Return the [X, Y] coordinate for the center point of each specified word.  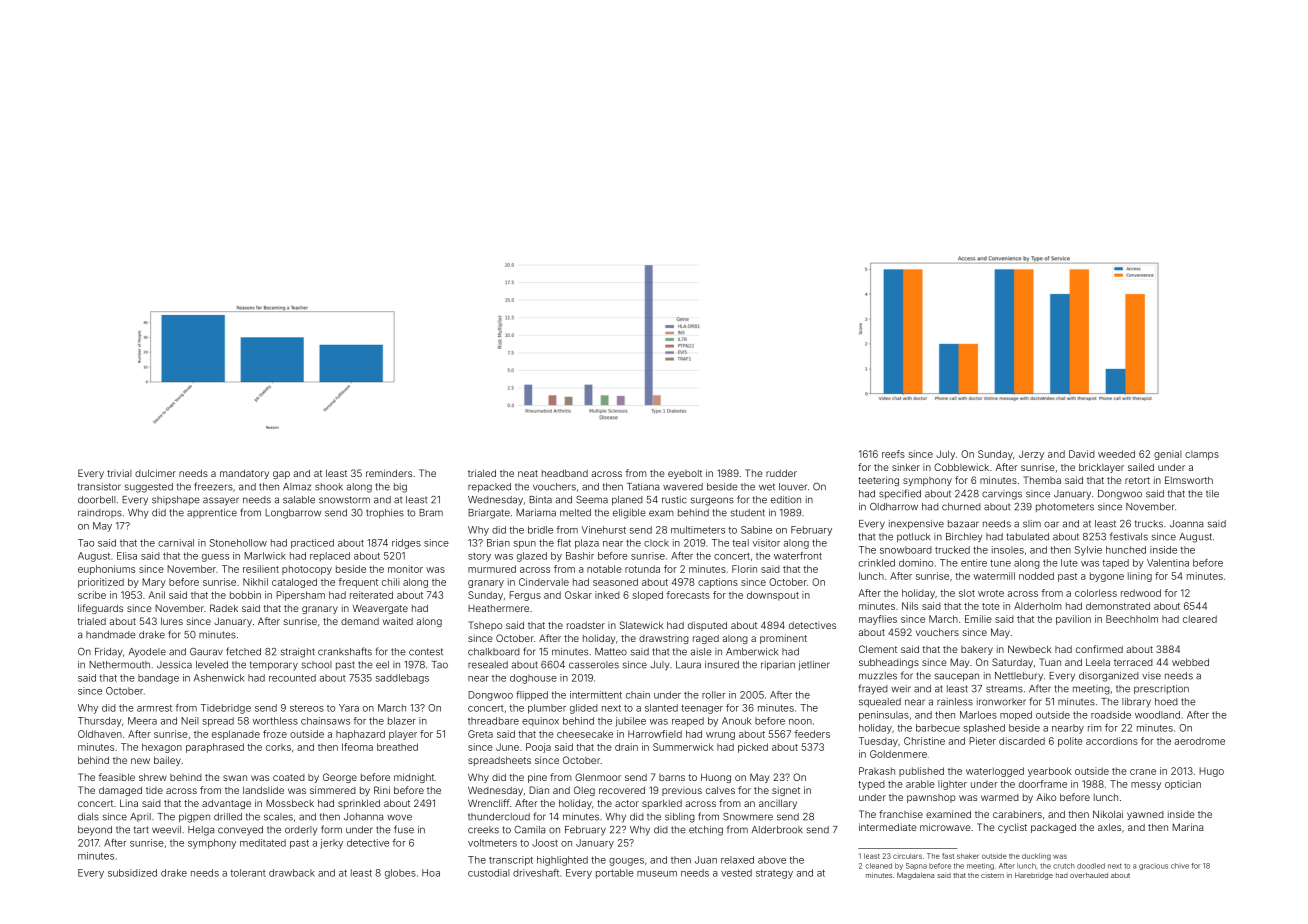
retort [1137, 480]
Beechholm [1132, 619]
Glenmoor [598, 777]
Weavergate [380, 609]
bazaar [963, 524]
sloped [648, 596]
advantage [226, 804]
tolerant [248, 873]
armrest [154, 708]
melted [575, 513]
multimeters [698, 530]
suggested [149, 488]
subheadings [889, 663]
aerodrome [1200, 741]
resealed [488, 665]
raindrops [100, 513]
